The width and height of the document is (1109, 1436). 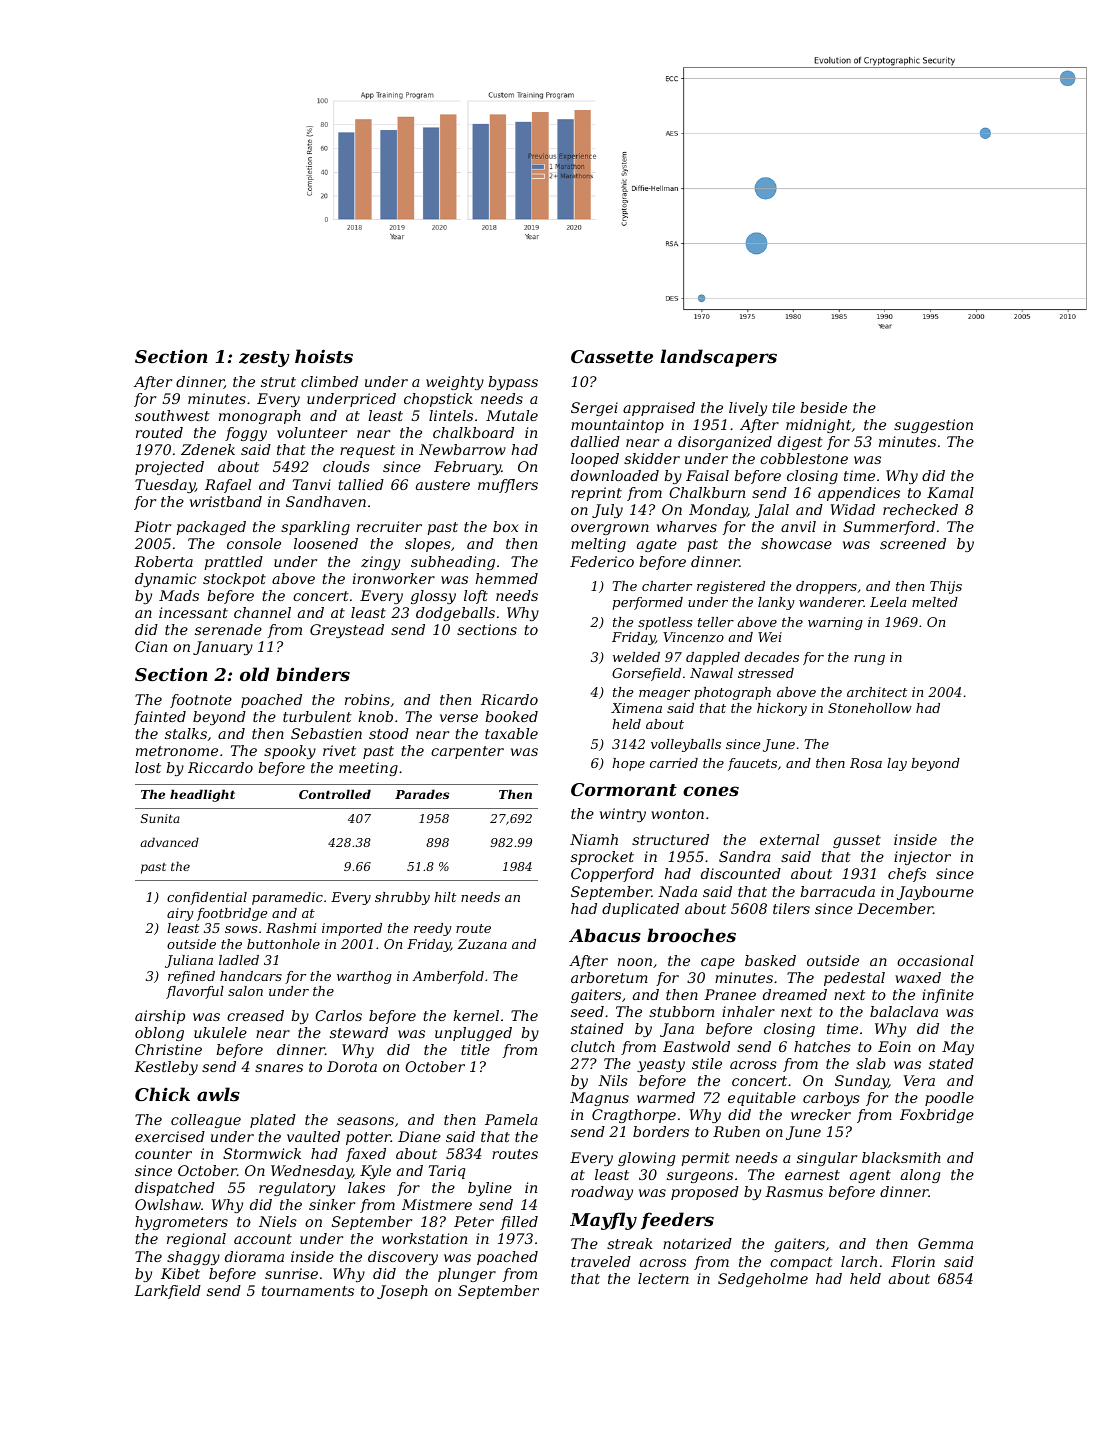 What do you see at coordinates (167, 1292) in the document?
I see `Larkfield` at bounding box center [167, 1292].
